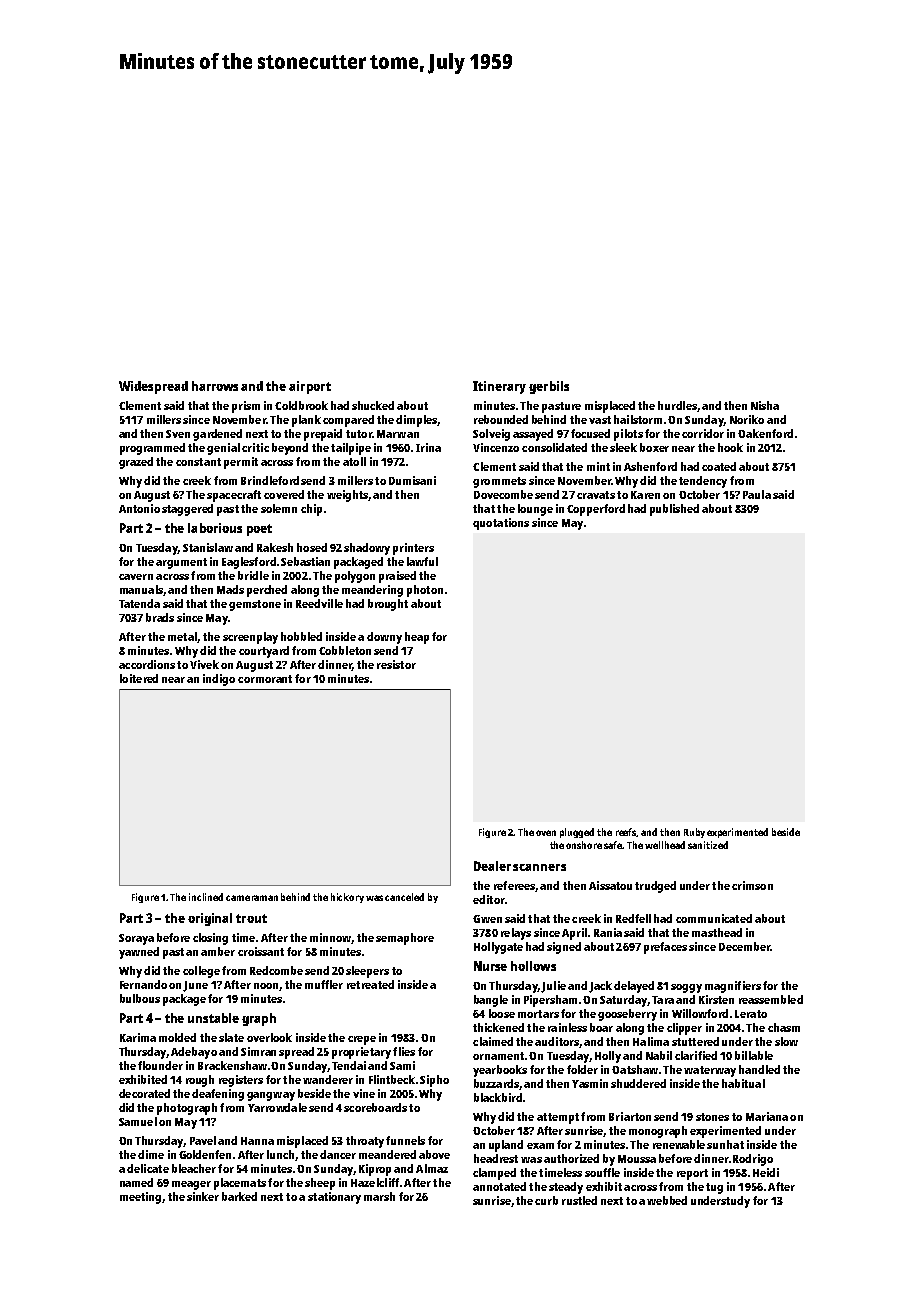  What do you see at coordinates (141, 589) in the screenshot?
I see `manuals` at bounding box center [141, 589].
